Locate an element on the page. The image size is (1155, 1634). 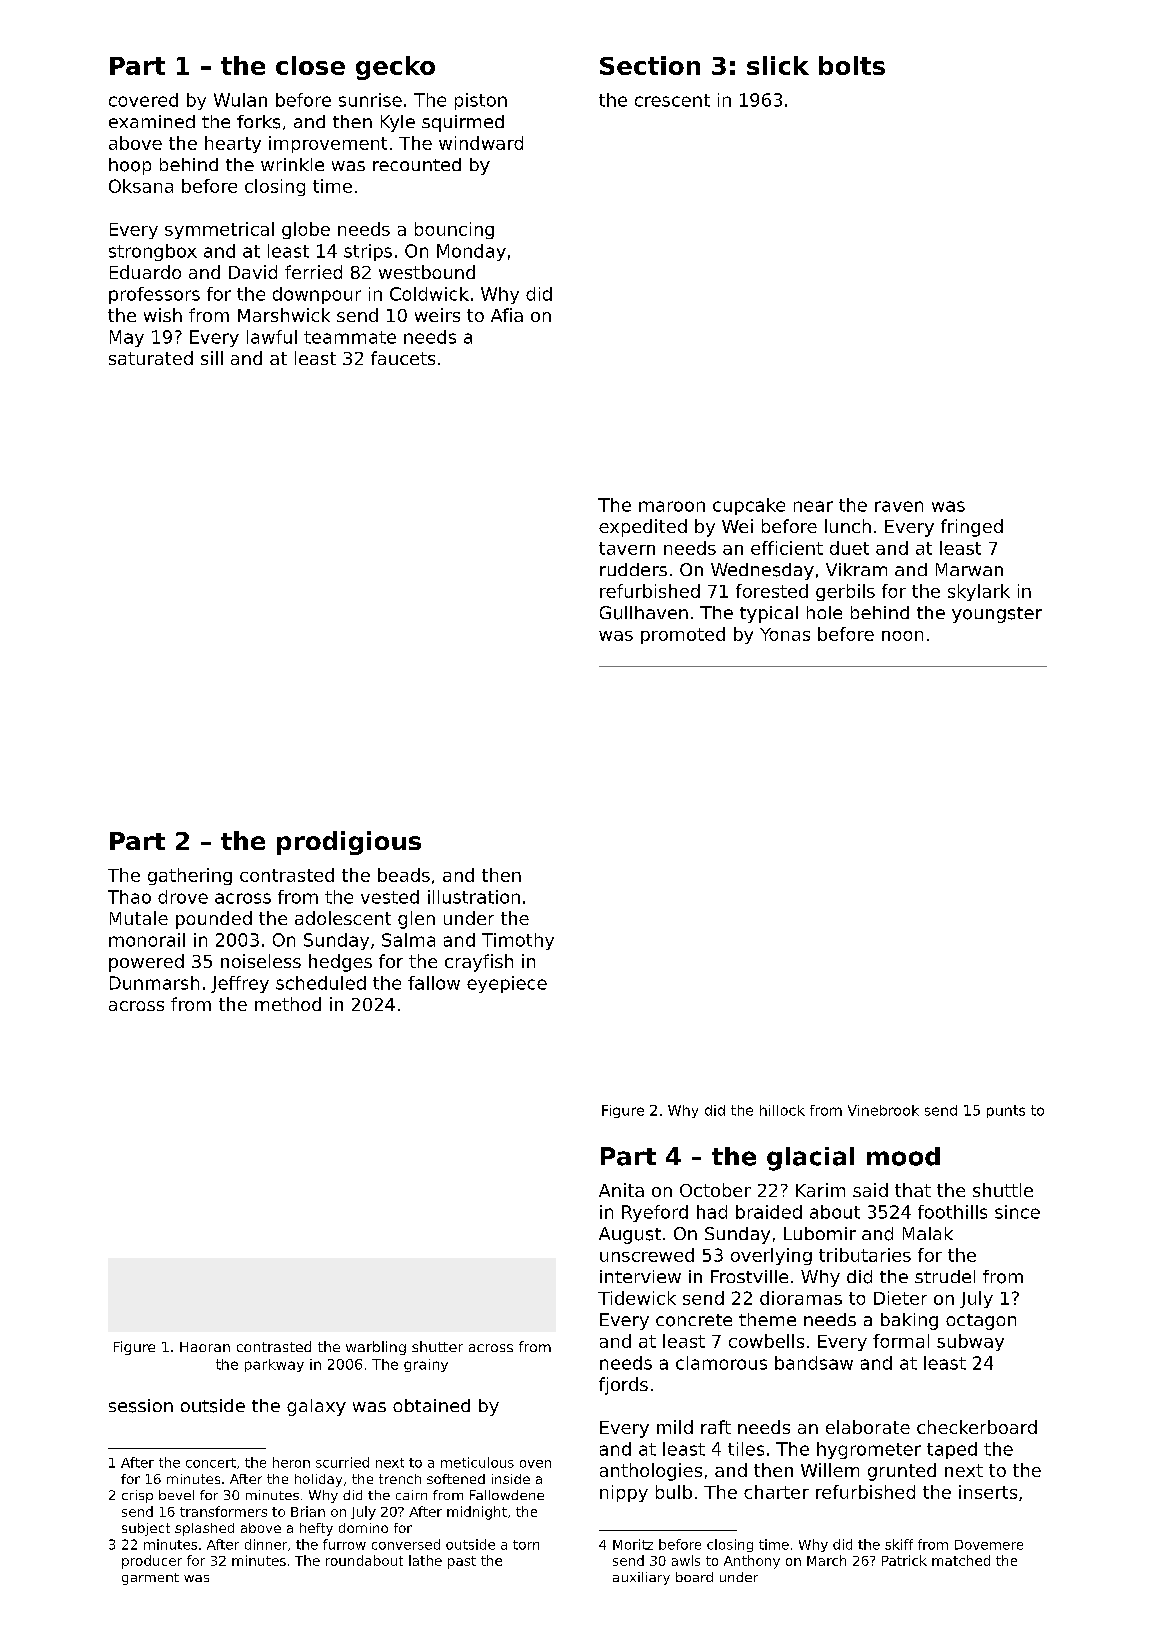
grainy is located at coordinates (426, 1365).
